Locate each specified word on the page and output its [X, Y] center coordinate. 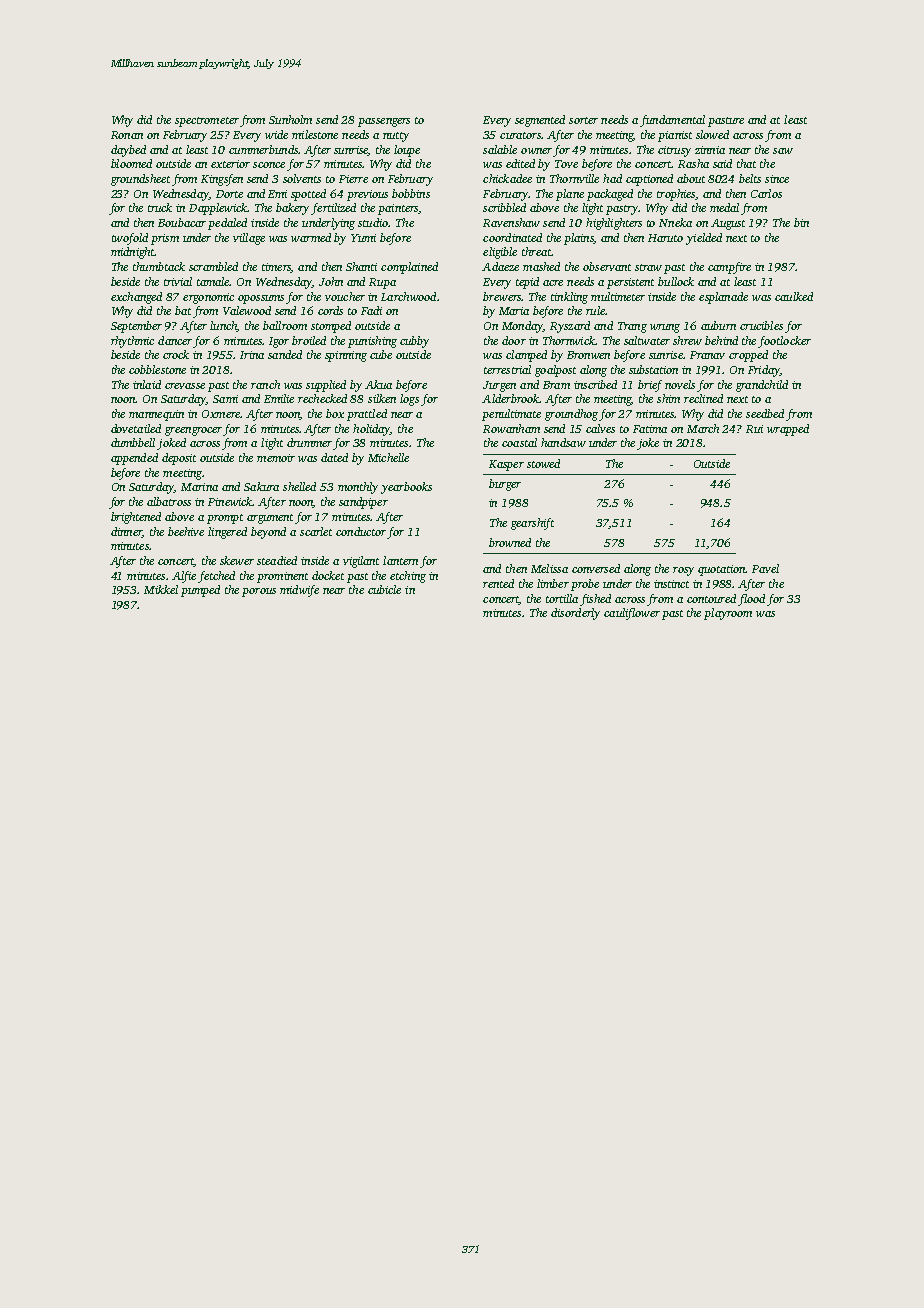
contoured [711, 598]
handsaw [563, 442]
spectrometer [207, 122]
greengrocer [194, 431]
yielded [704, 239]
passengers [384, 122]
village [249, 239]
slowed [712, 134]
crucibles [761, 325]
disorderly [575, 614]
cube [381, 354]
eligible [500, 253]
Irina [252, 355]
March [703, 428]
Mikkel [161, 589]
